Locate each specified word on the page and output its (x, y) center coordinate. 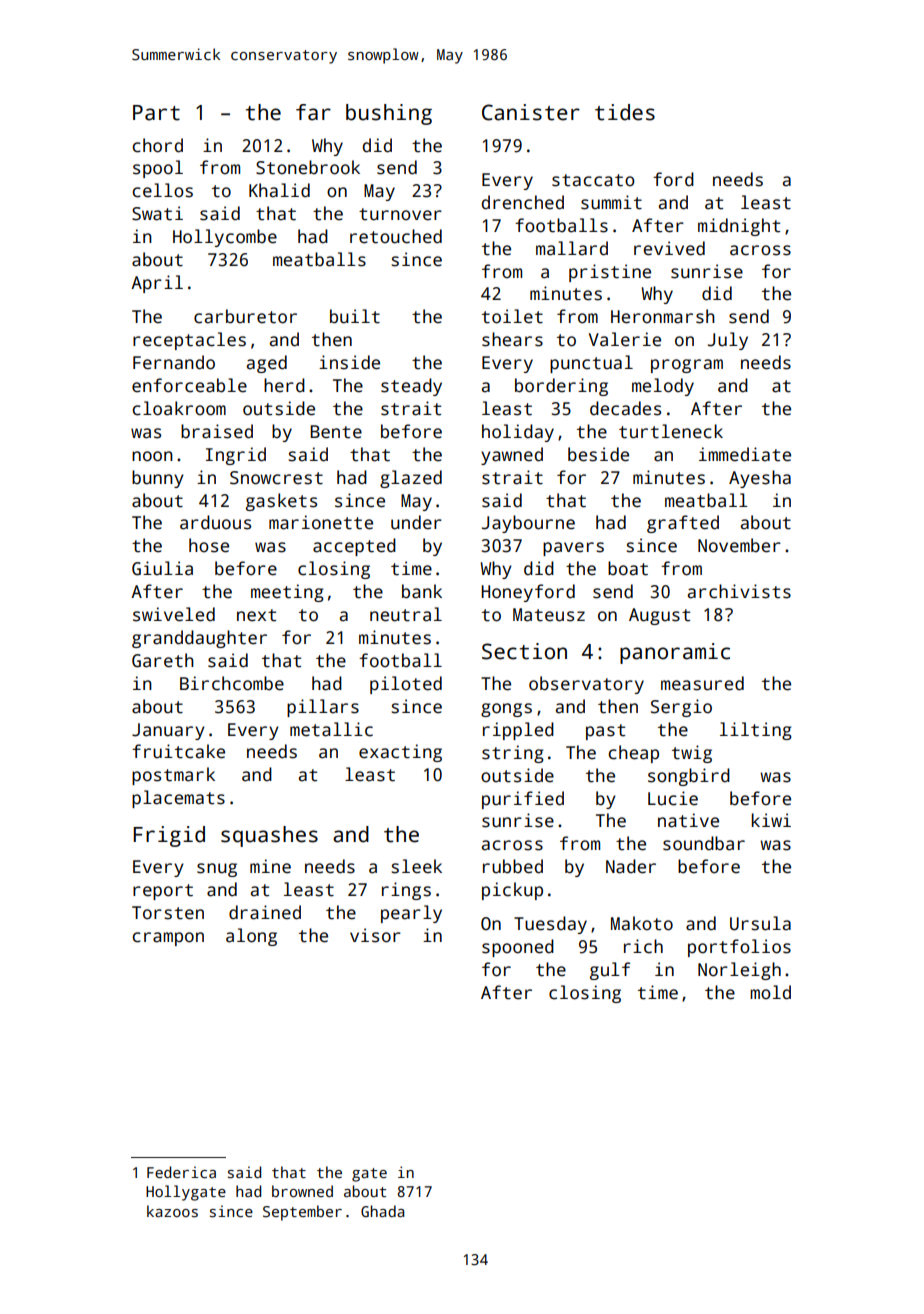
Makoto (642, 923)
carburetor (245, 316)
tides (625, 112)
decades (625, 408)
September (302, 1213)
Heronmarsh (663, 316)
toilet (512, 316)
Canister (531, 112)
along (251, 937)
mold (770, 992)
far (313, 112)
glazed (411, 479)
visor (375, 935)
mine (270, 866)
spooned (518, 948)
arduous (215, 522)
